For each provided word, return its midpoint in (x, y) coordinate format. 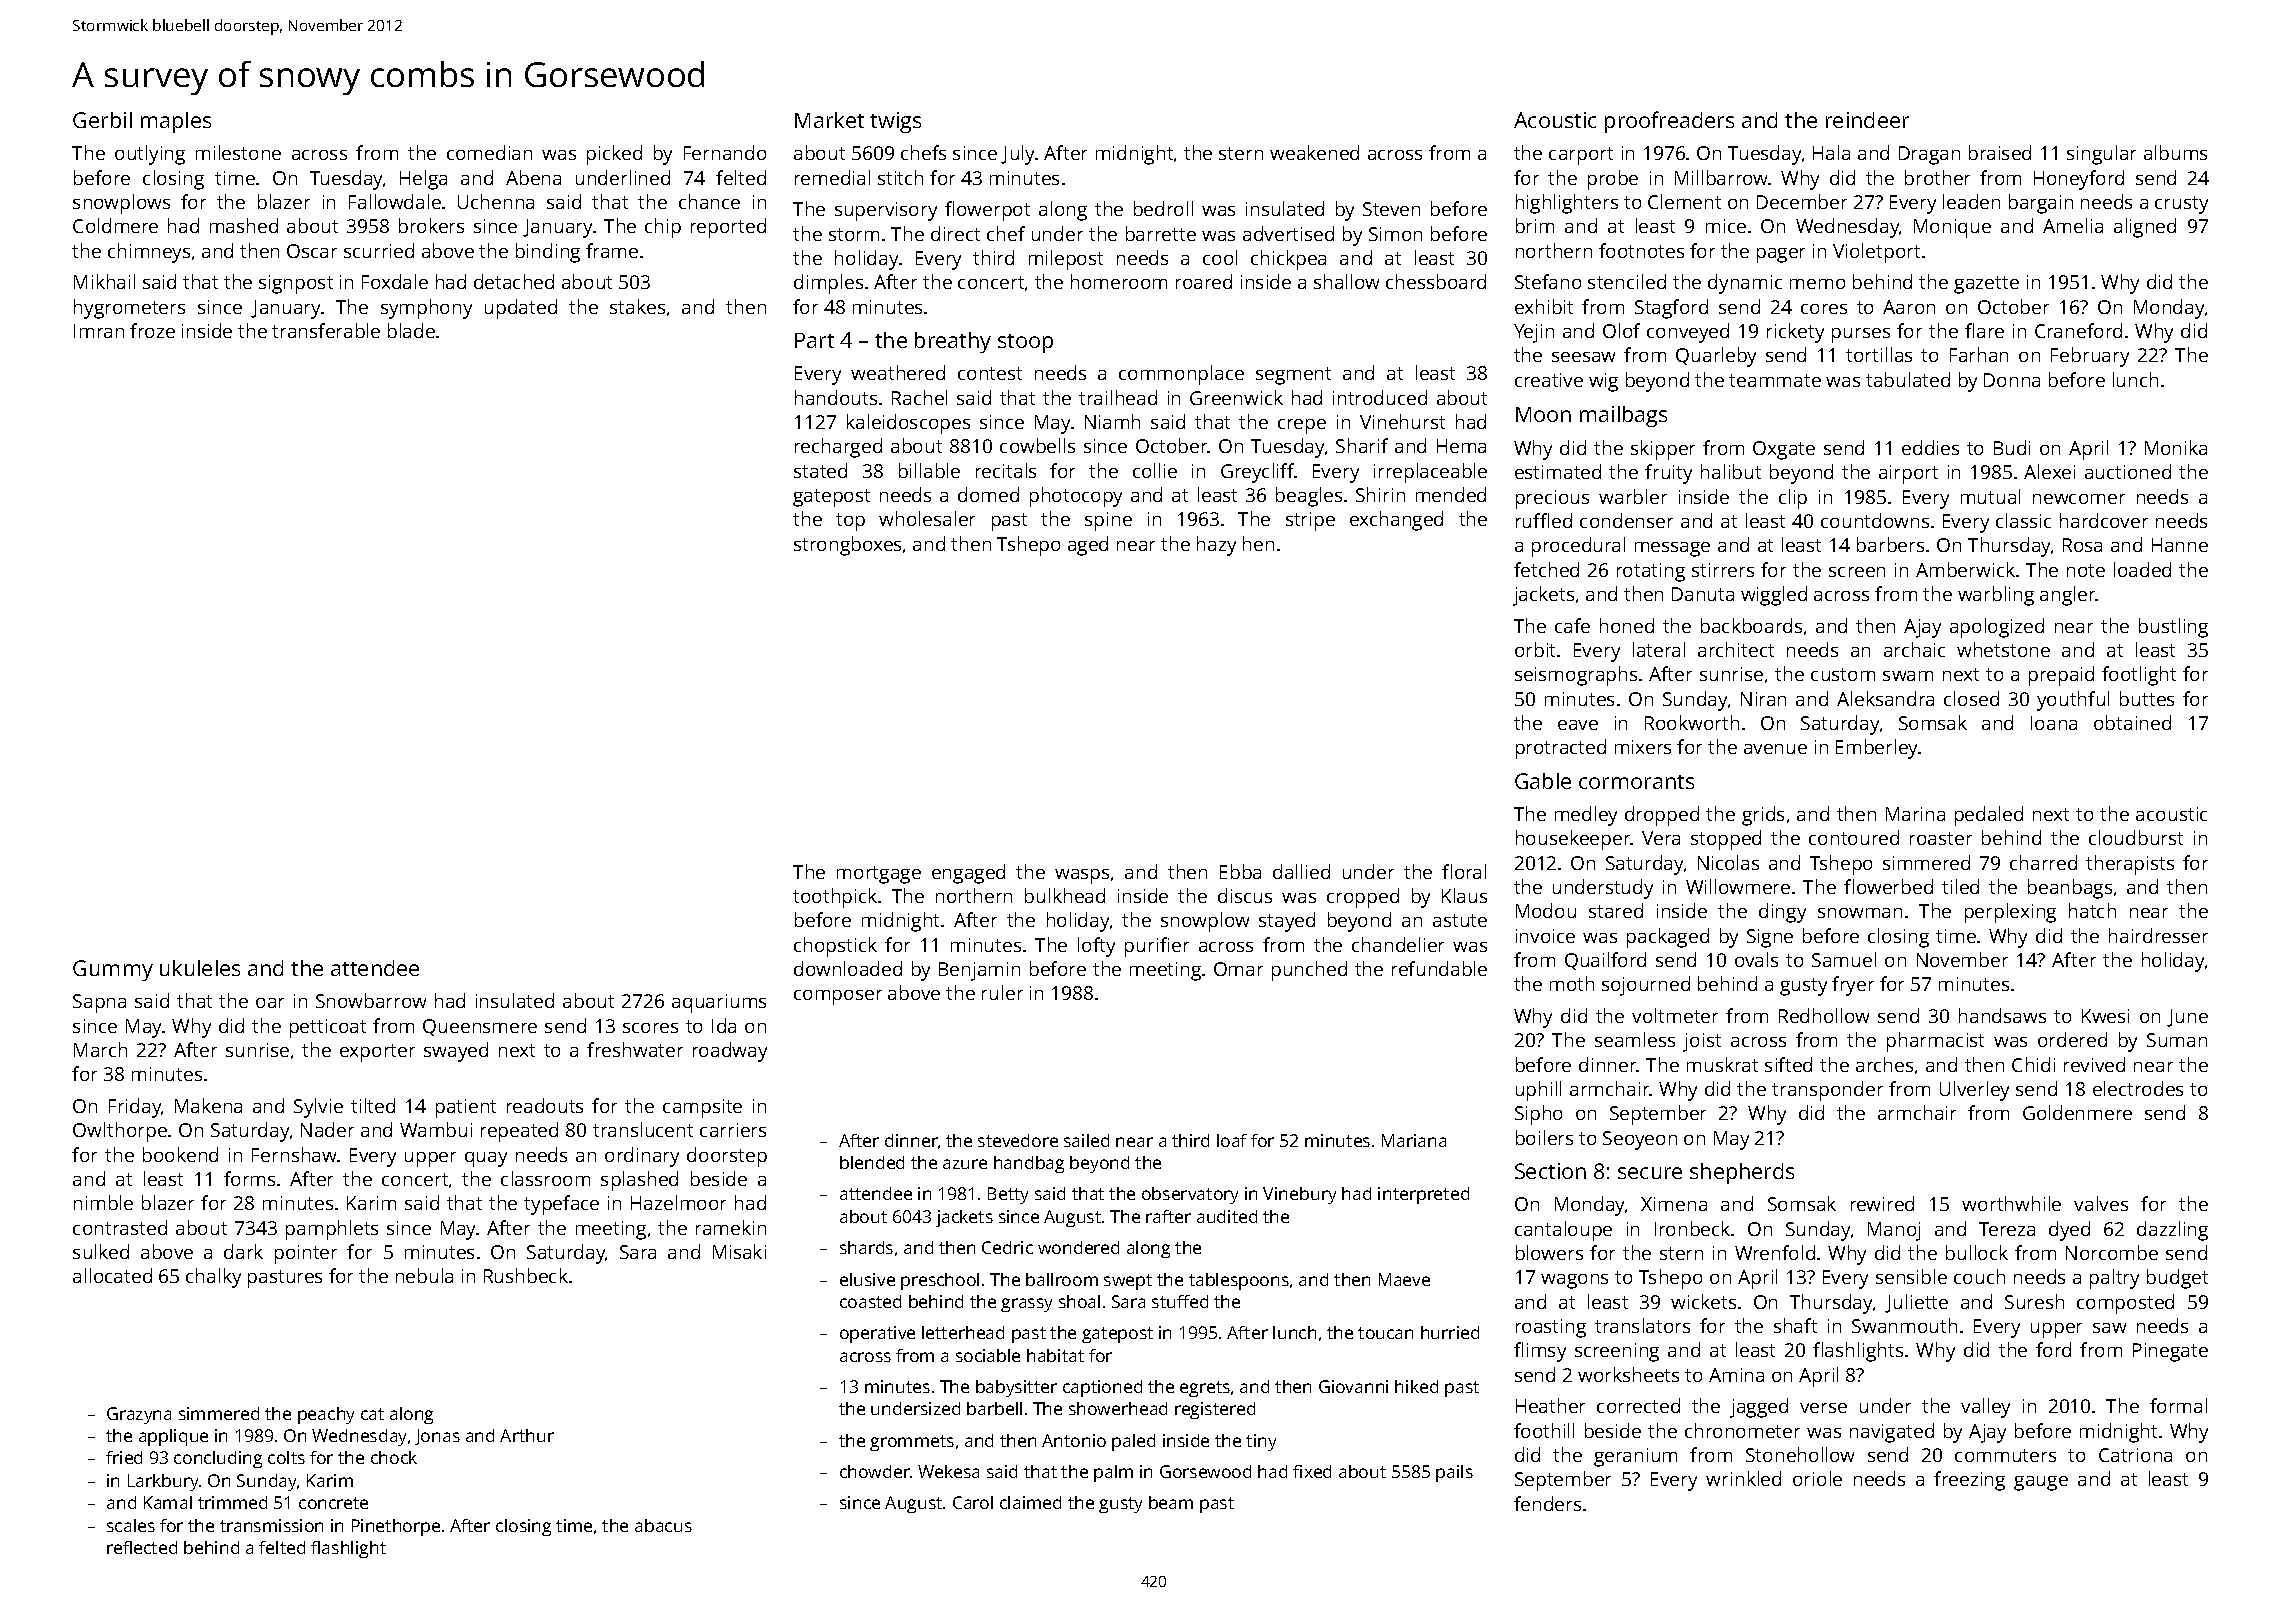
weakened (1314, 152)
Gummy (113, 970)
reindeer (1867, 120)
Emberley (1876, 749)
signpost (296, 284)
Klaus (1464, 895)
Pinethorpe (396, 1527)
